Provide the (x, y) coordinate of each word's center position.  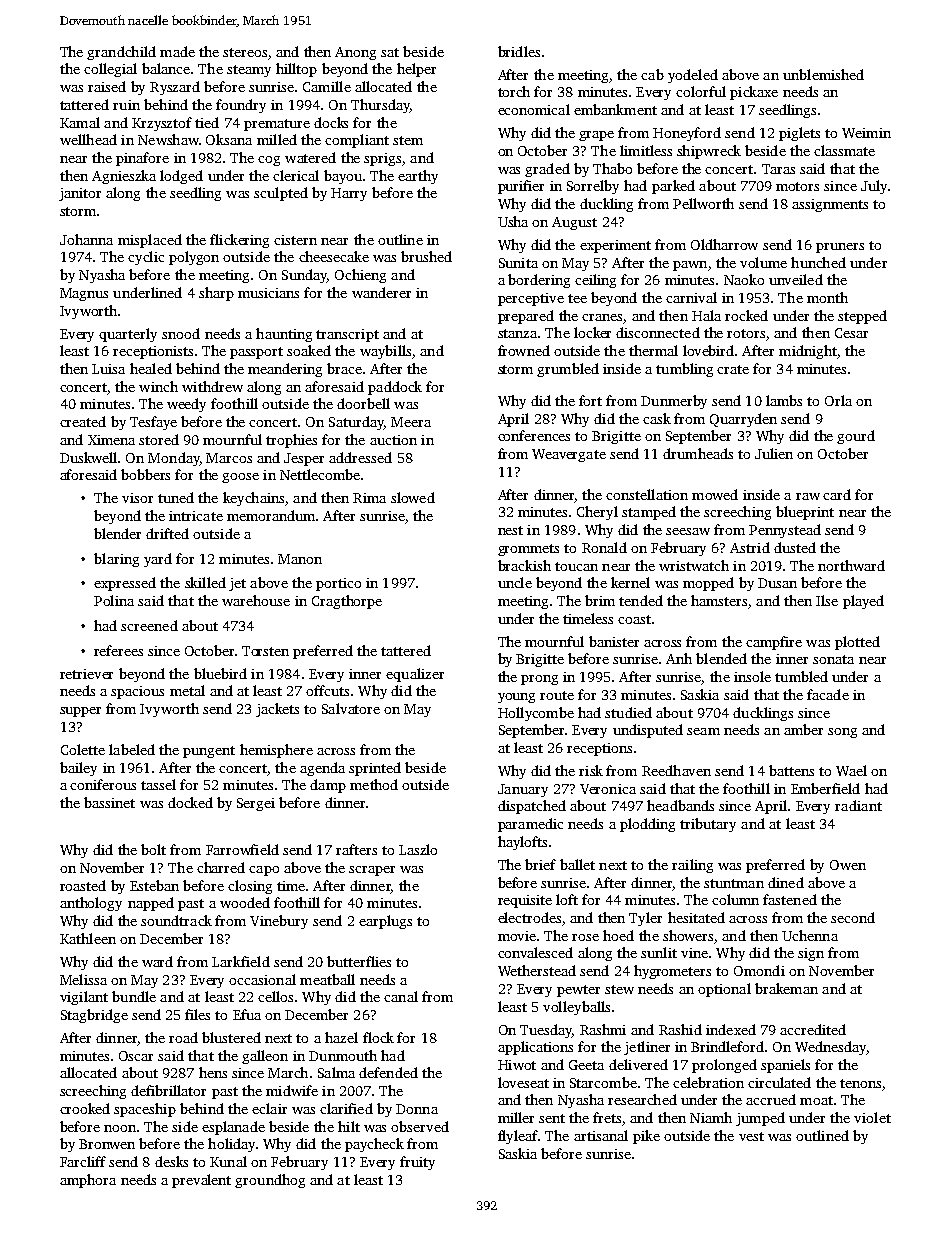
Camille (327, 86)
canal (401, 996)
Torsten (265, 651)
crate (733, 369)
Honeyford (687, 134)
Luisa (108, 369)
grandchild (121, 53)
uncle (515, 582)
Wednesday (830, 1048)
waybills (385, 352)
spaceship (145, 1110)
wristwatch (694, 565)
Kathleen (88, 938)
